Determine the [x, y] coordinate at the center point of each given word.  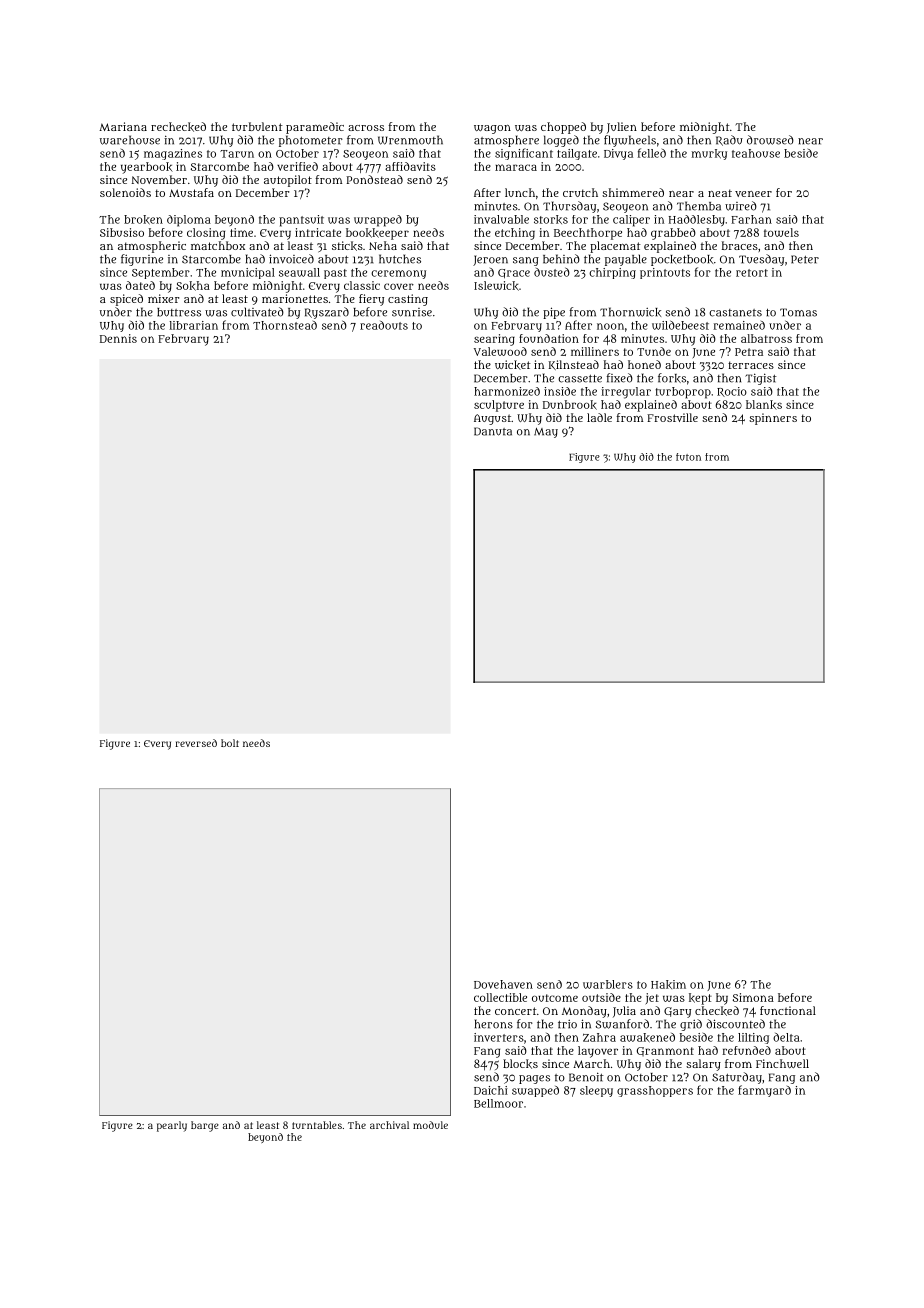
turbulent [257, 126]
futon [688, 457]
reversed [196, 743]
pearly [172, 1126]
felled [652, 153]
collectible [500, 997]
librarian [193, 325]
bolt [230, 743]
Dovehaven [503, 984]
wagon [492, 129]
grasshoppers [655, 1091]
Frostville [672, 417]
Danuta [493, 431]
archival [389, 1125]
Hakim [668, 984]
